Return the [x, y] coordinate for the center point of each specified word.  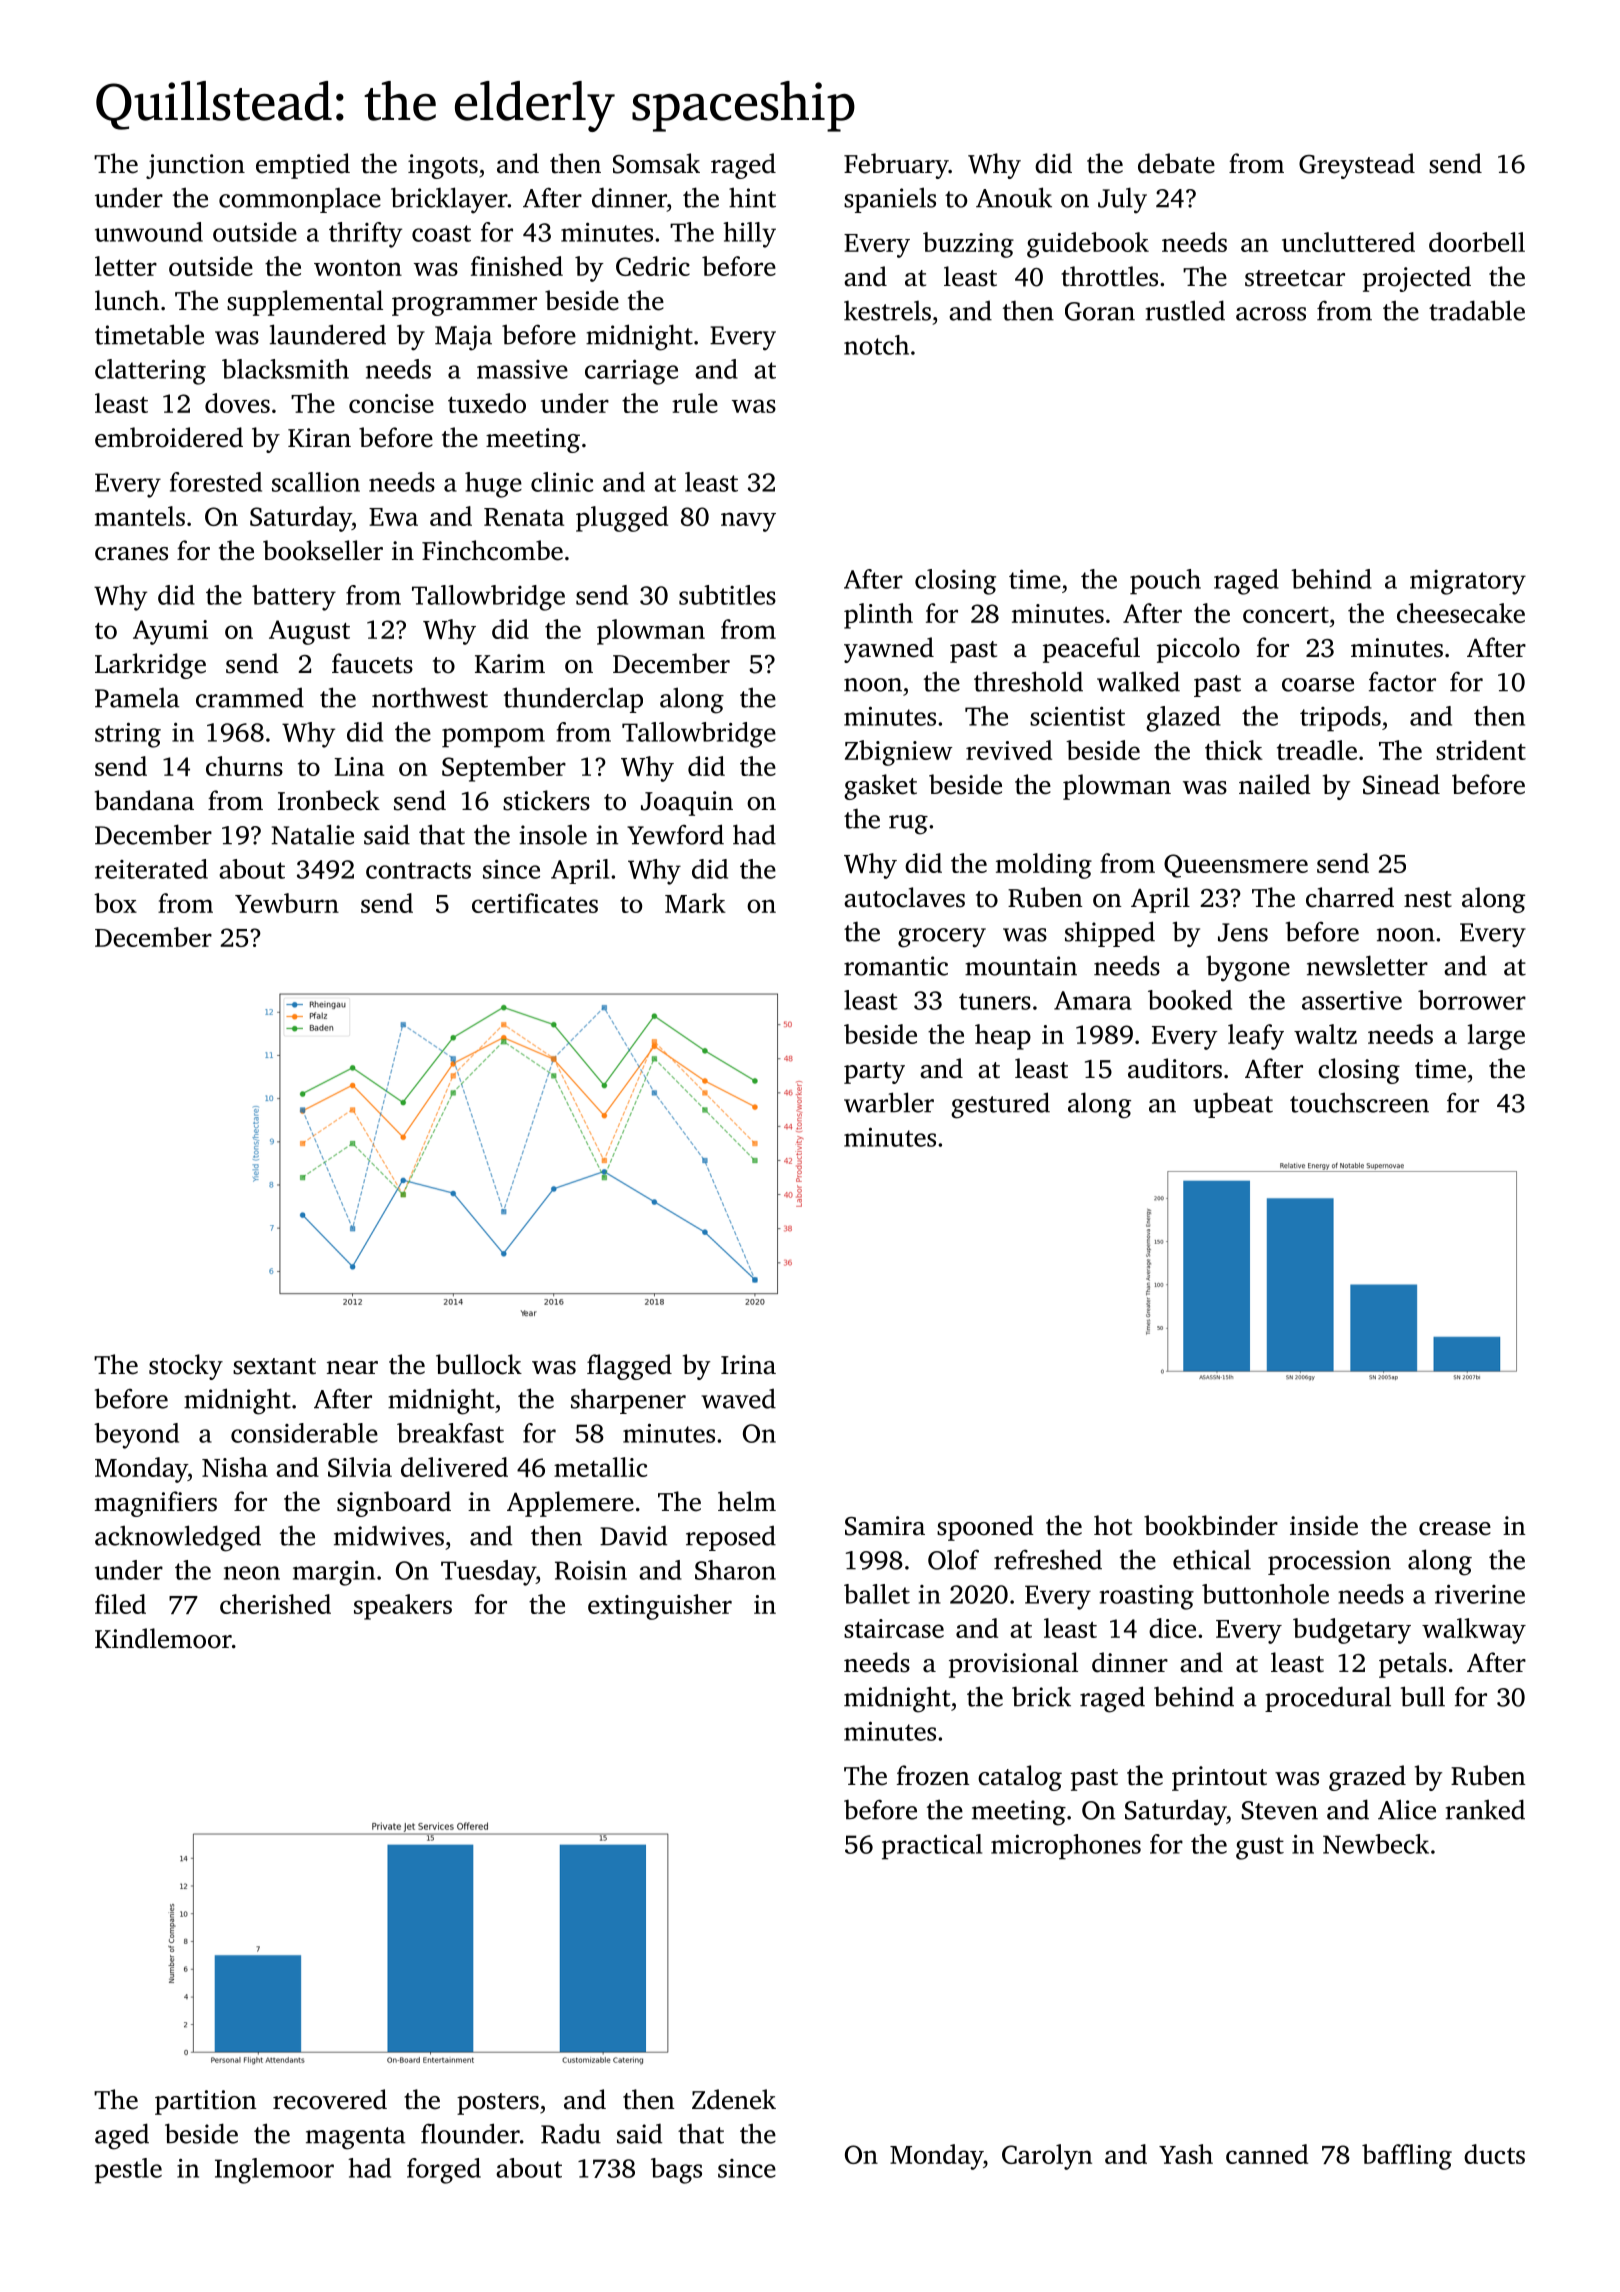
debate [1176, 163]
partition [206, 2102]
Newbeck [1376, 1844]
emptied [303, 166]
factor [1402, 681]
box [115, 903]
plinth [878, 616]
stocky [186, 1367]
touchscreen [1359, 1102]
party [874, 1073]
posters [498, 2104]
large [1496, 1037]
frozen [933, 1775]
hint [752, 197]
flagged [629, 1367]
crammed [250, 697]
